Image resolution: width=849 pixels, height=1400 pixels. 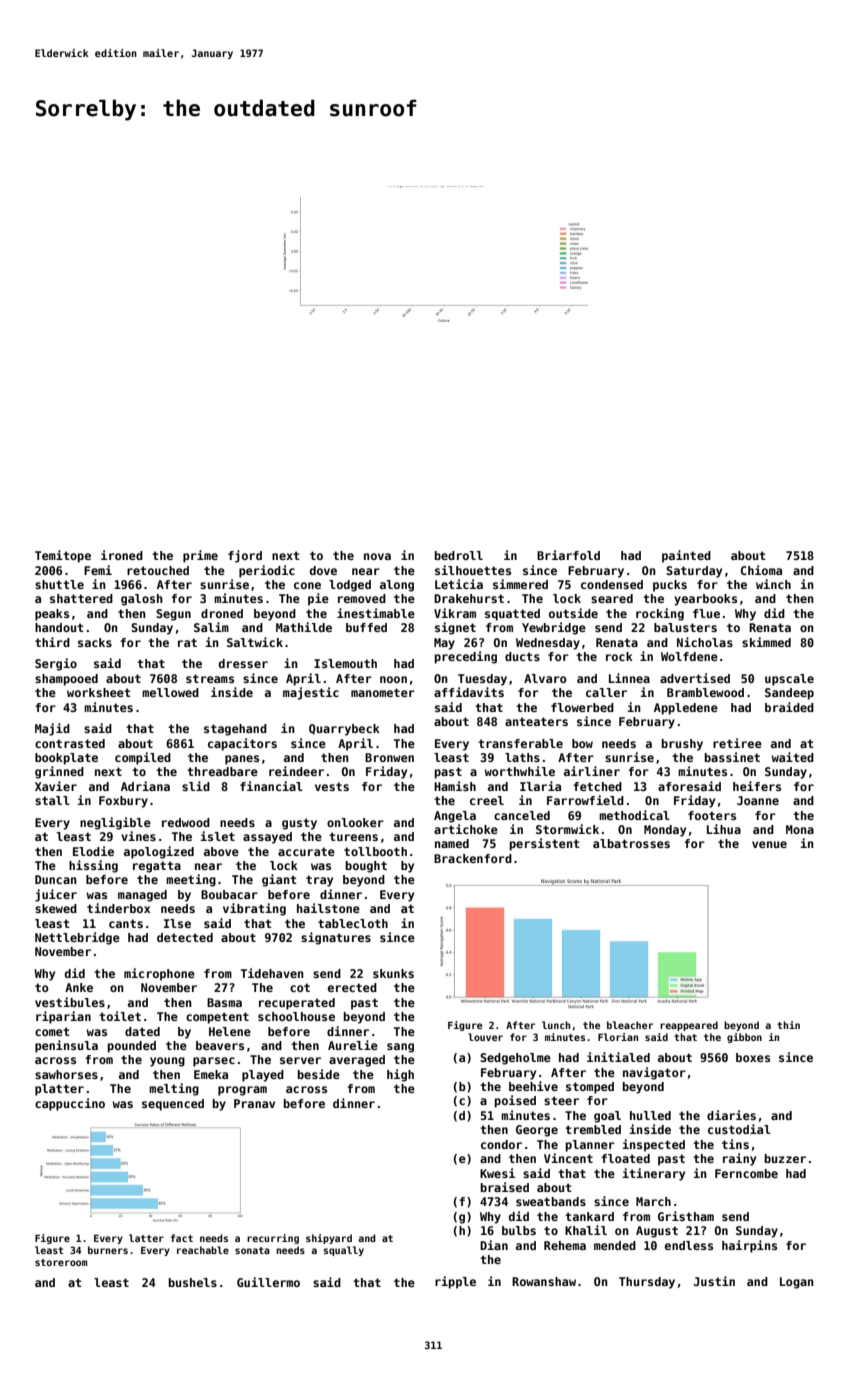 I want to click on buzzer, so click(x=785, y=1158).
